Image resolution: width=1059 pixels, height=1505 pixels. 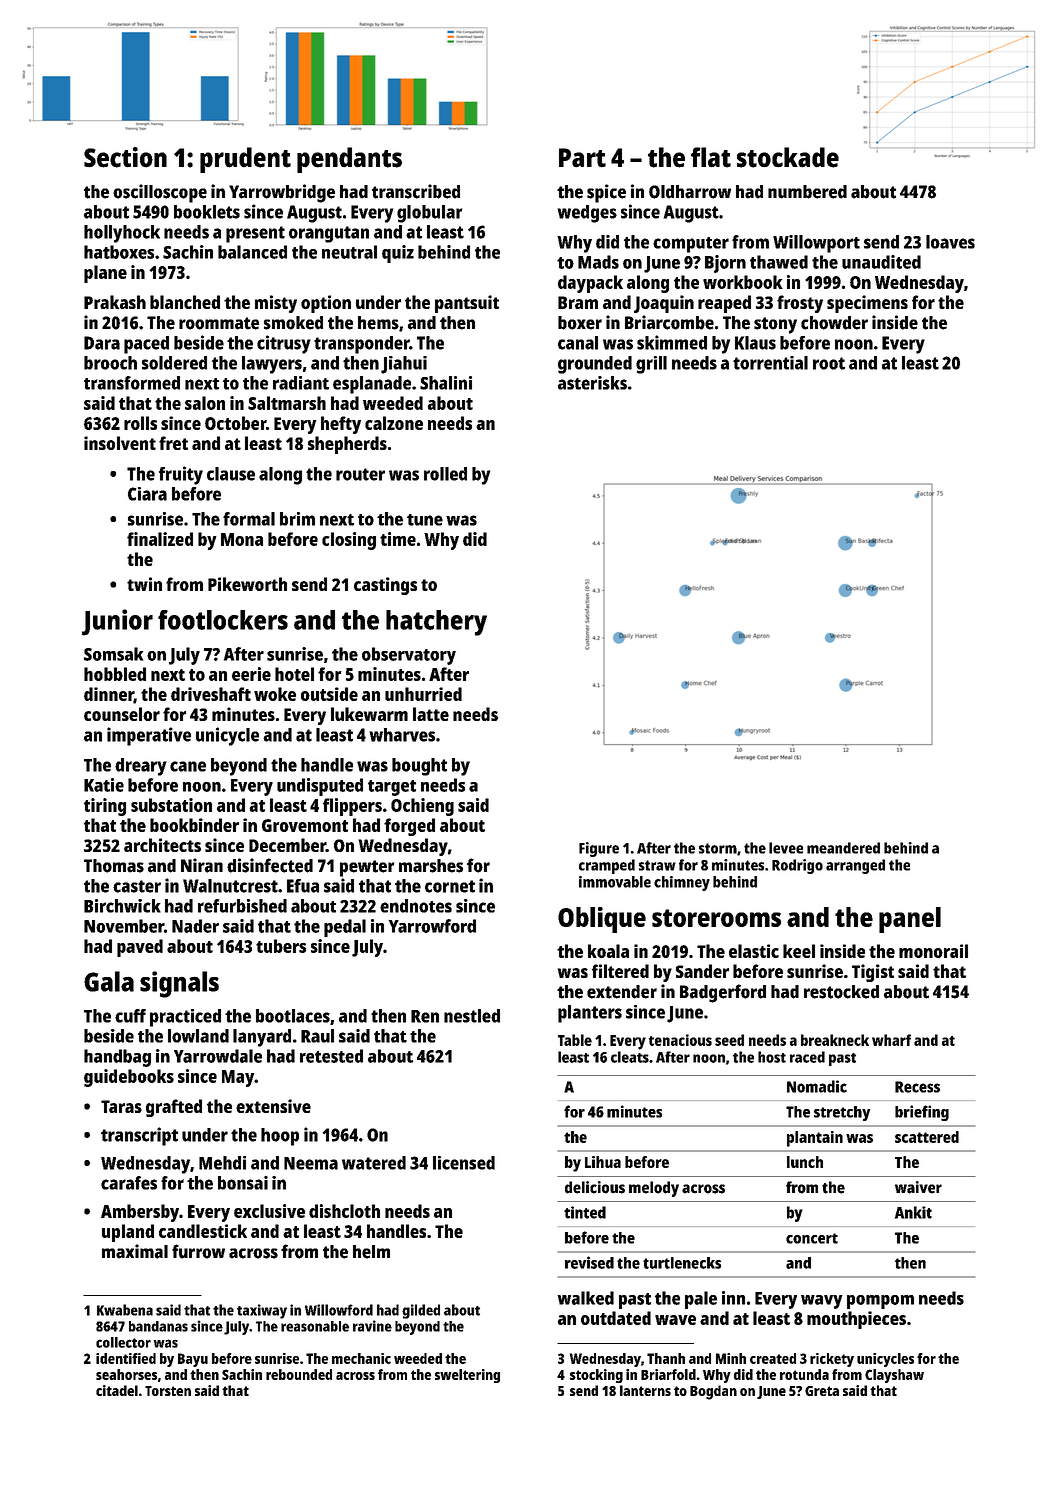 I want to click on stockade, so click(x=788, y=157).
